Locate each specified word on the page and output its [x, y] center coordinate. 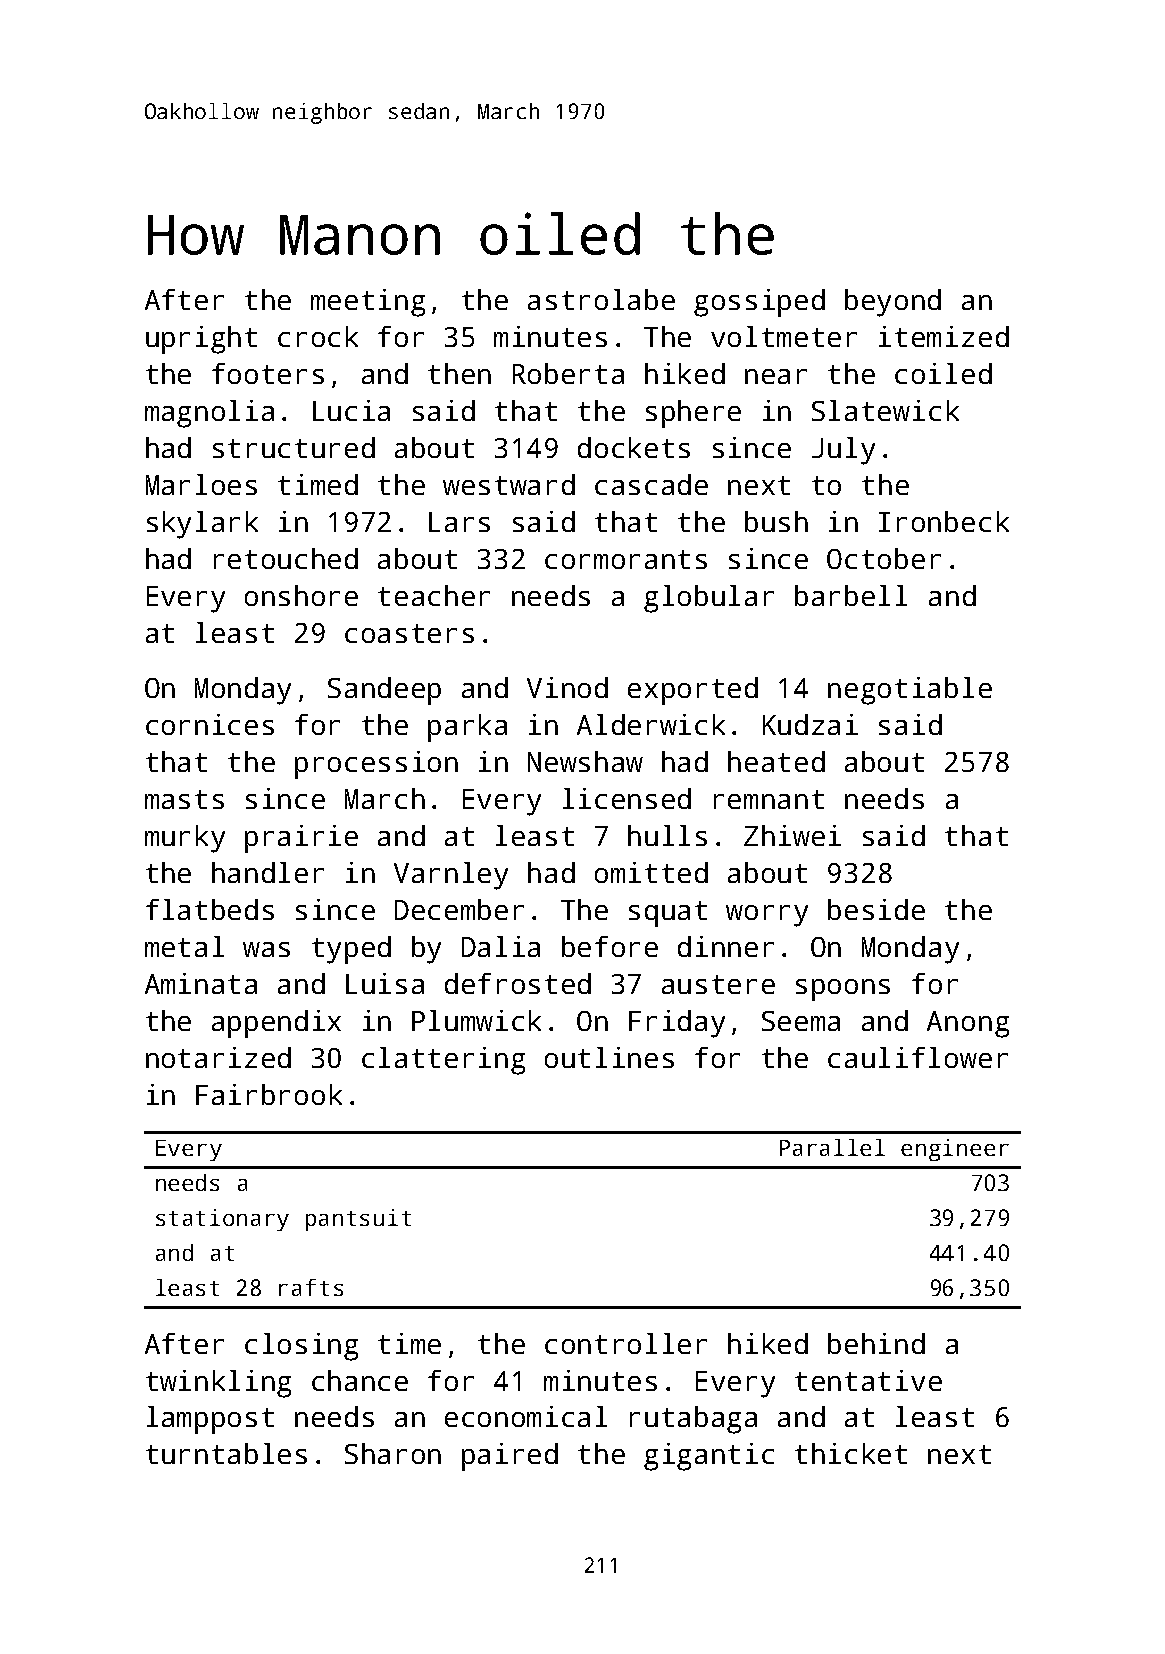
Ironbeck [944, 521]
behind [876, 1343]
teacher [434, 595]
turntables [226, 1453]
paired [510, 1457]
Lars [459, 522]
